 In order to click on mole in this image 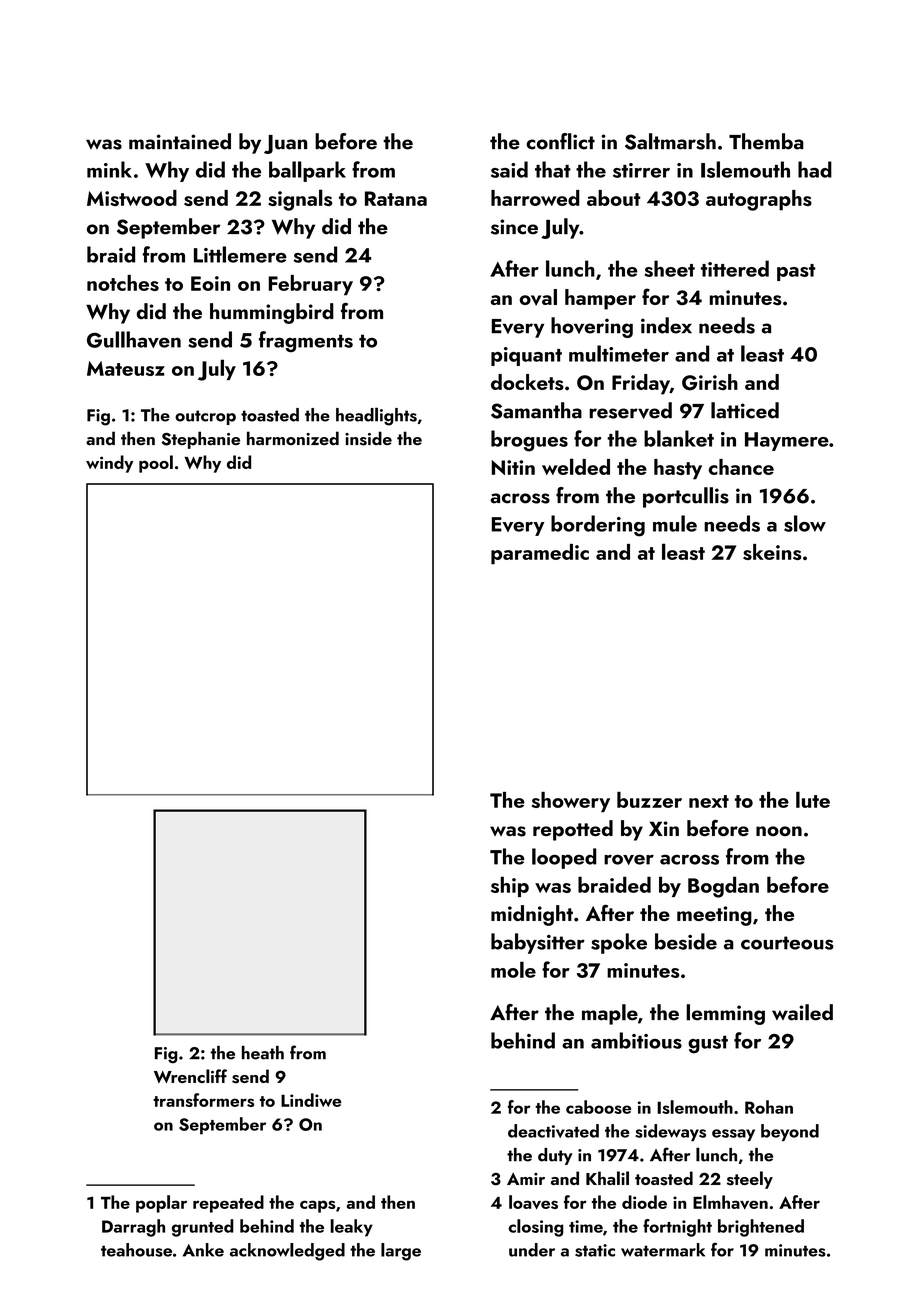, I will do `click(513, 969)`.
